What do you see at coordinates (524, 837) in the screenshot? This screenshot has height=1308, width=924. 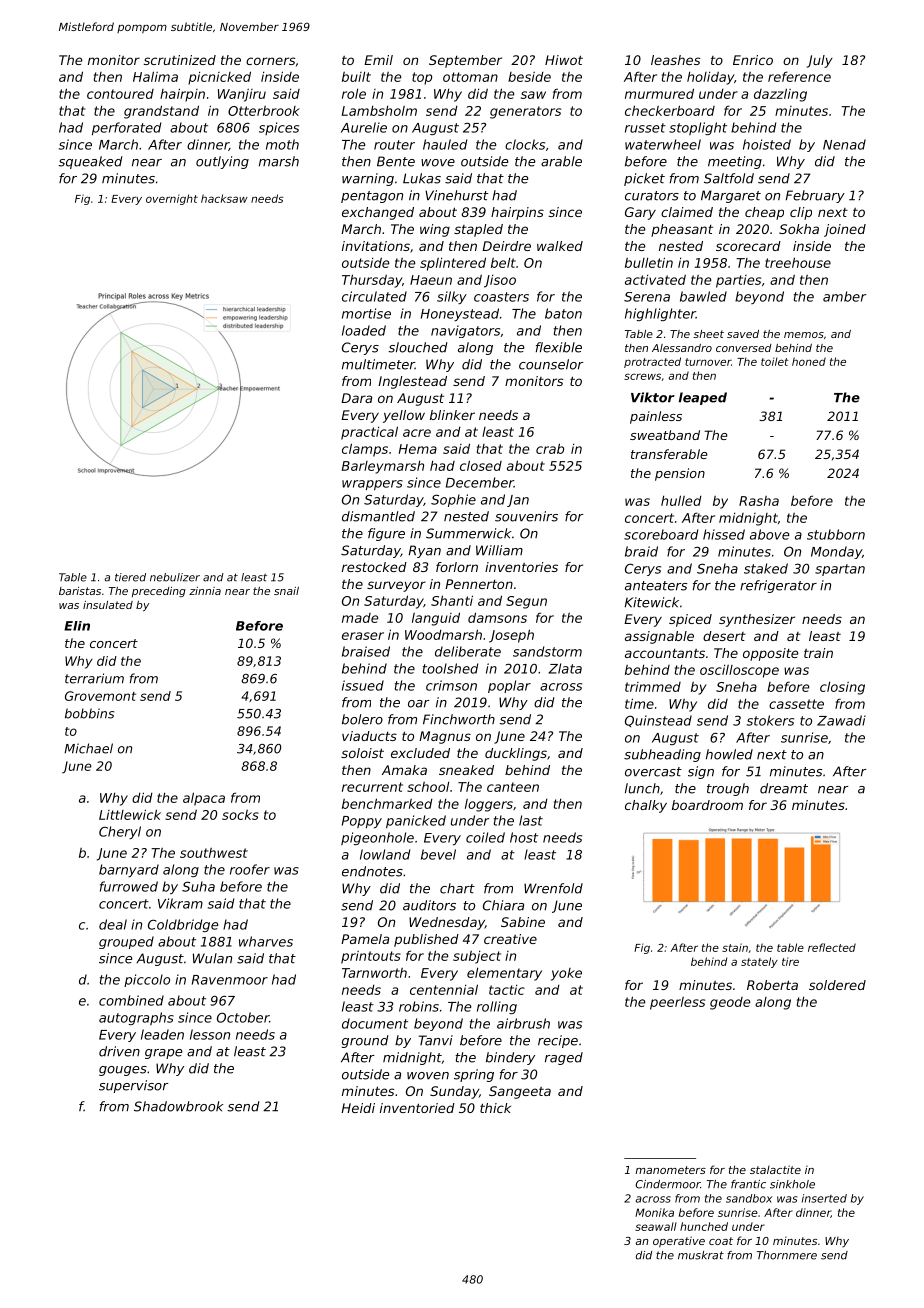 I see `host` at bounding box center [524, 837].
